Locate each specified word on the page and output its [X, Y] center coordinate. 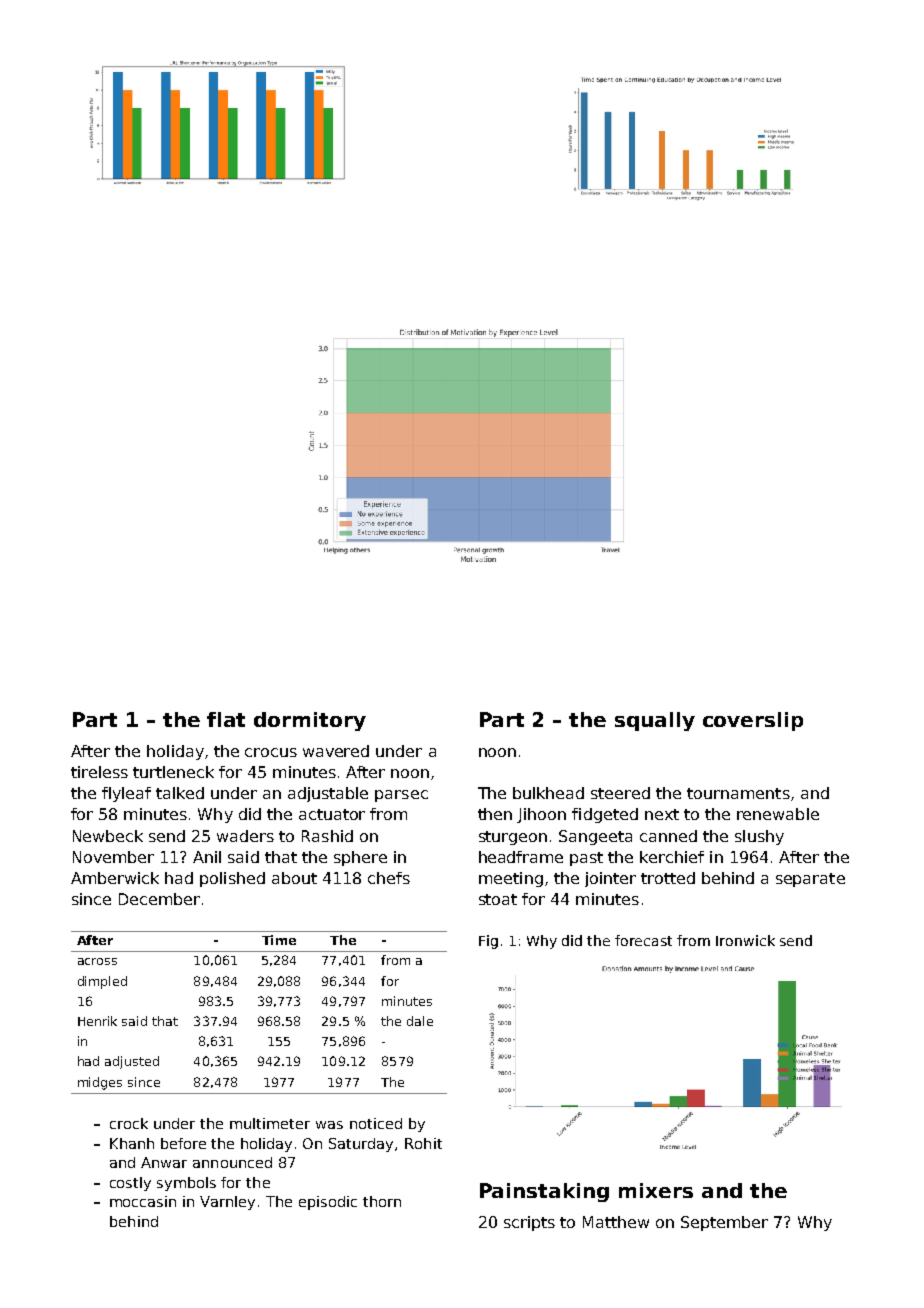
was [329, 1125]
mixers [656, 1190]
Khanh [132, 1143]
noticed [376, 1123]
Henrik [97, 1021]
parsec [401, 796]
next [662, 814]
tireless [99, 772]
